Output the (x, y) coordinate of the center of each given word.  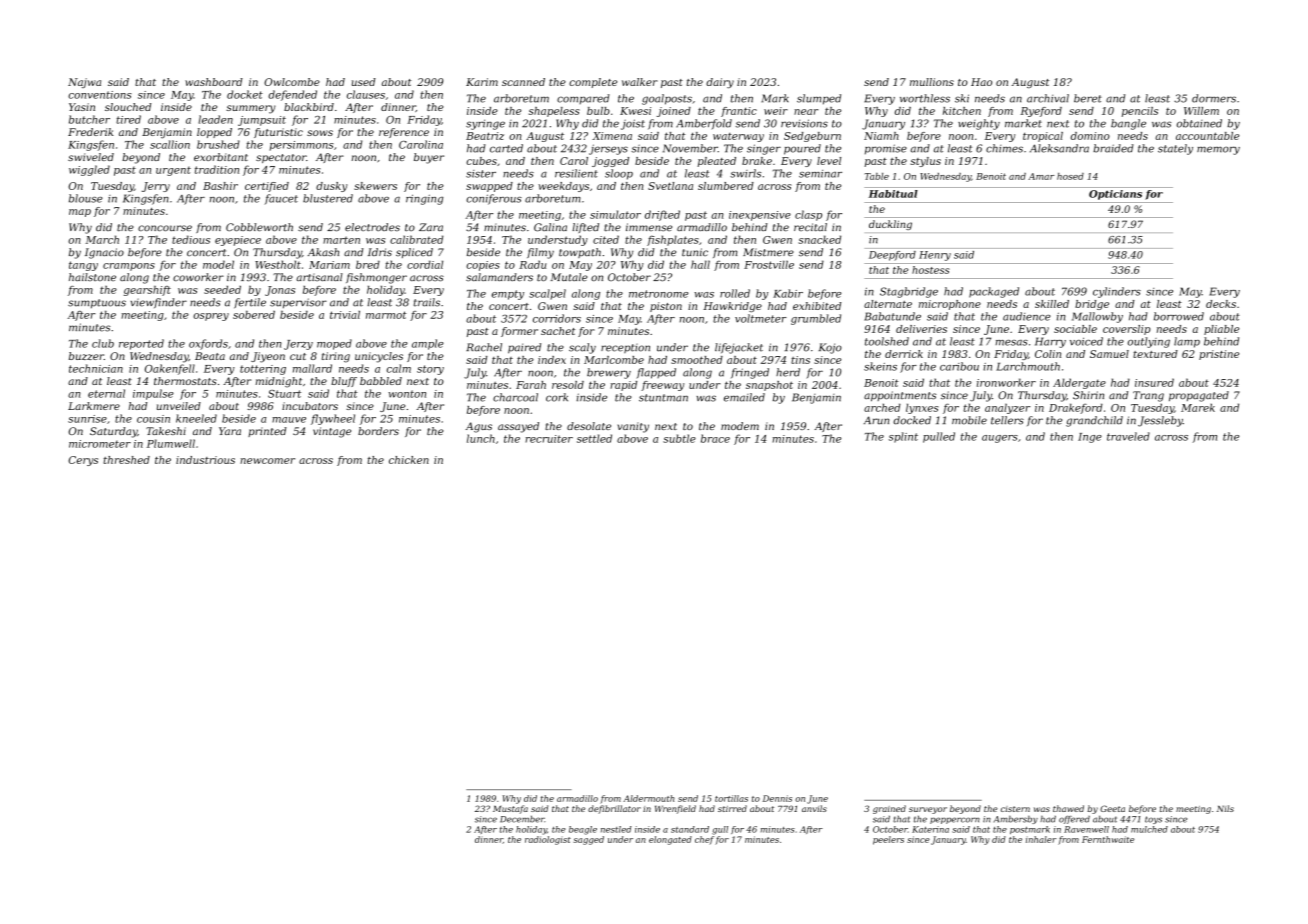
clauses (366, 94)
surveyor (928, 810)
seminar (820, 174)
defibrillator (614, 809)
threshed (126, 460)
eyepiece (238, 241)
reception (625, 348)
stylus (925, 162)
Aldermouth (649, 798)
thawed (1068, 808)
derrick (904, 354)
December (522, 819)
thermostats (185, 381)
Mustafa (510, 809)
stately (1175, 149)
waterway (738, 137)
